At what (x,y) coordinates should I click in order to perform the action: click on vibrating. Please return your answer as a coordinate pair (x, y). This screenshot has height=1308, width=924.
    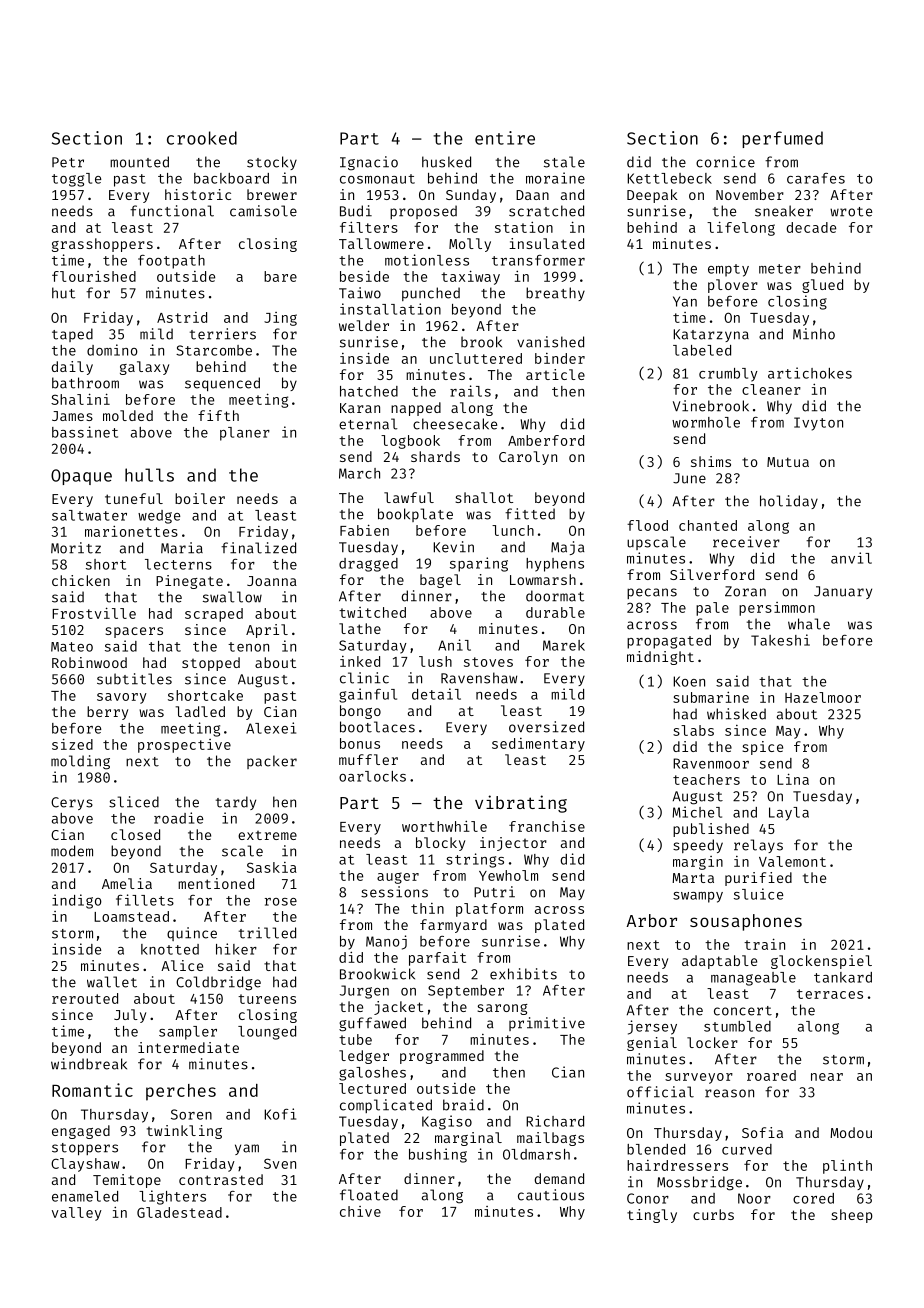
    Looking at the image, I should click on (521, 804).
